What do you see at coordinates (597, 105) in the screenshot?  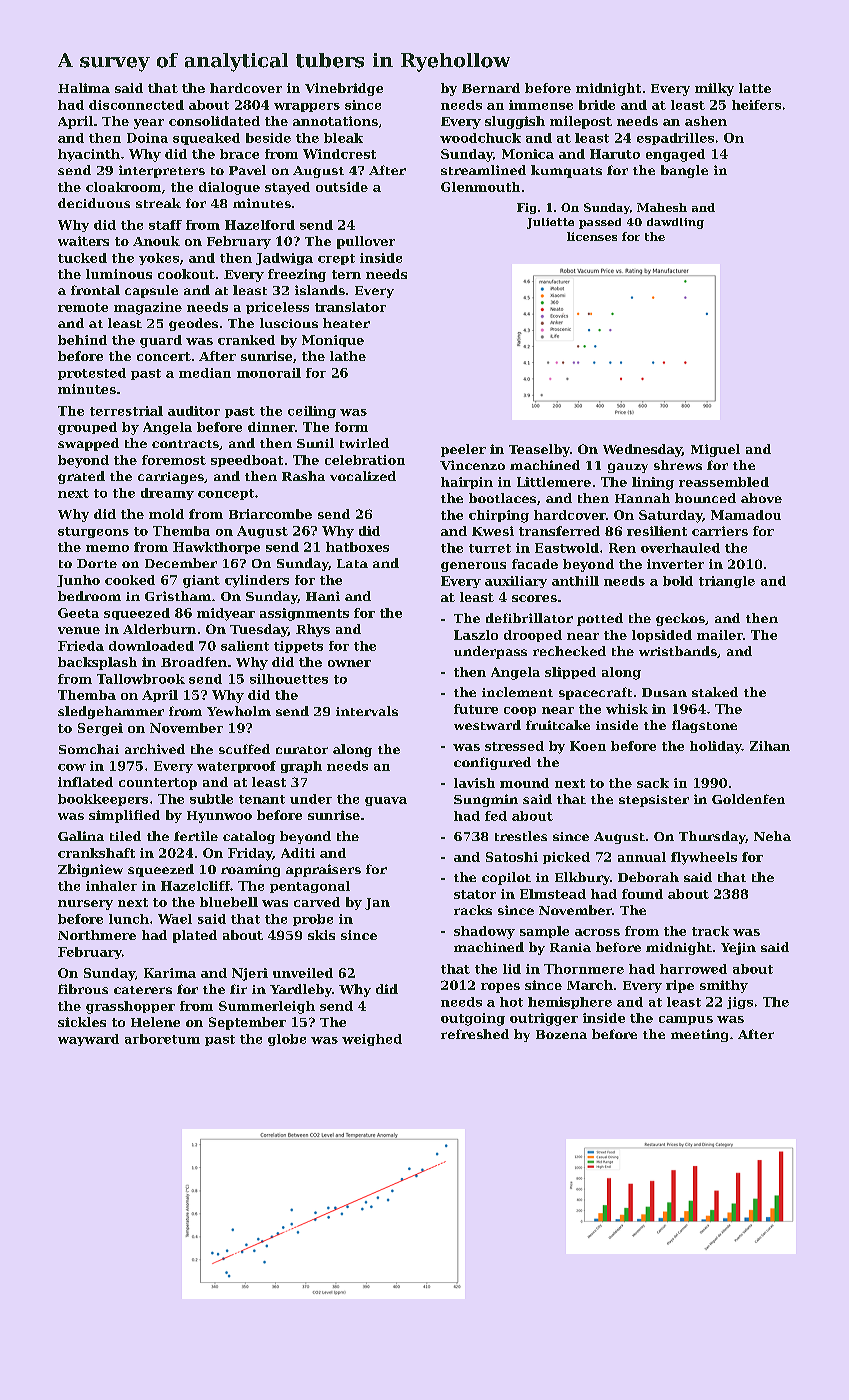 I see `bride` at bounding box center [597, 105].
